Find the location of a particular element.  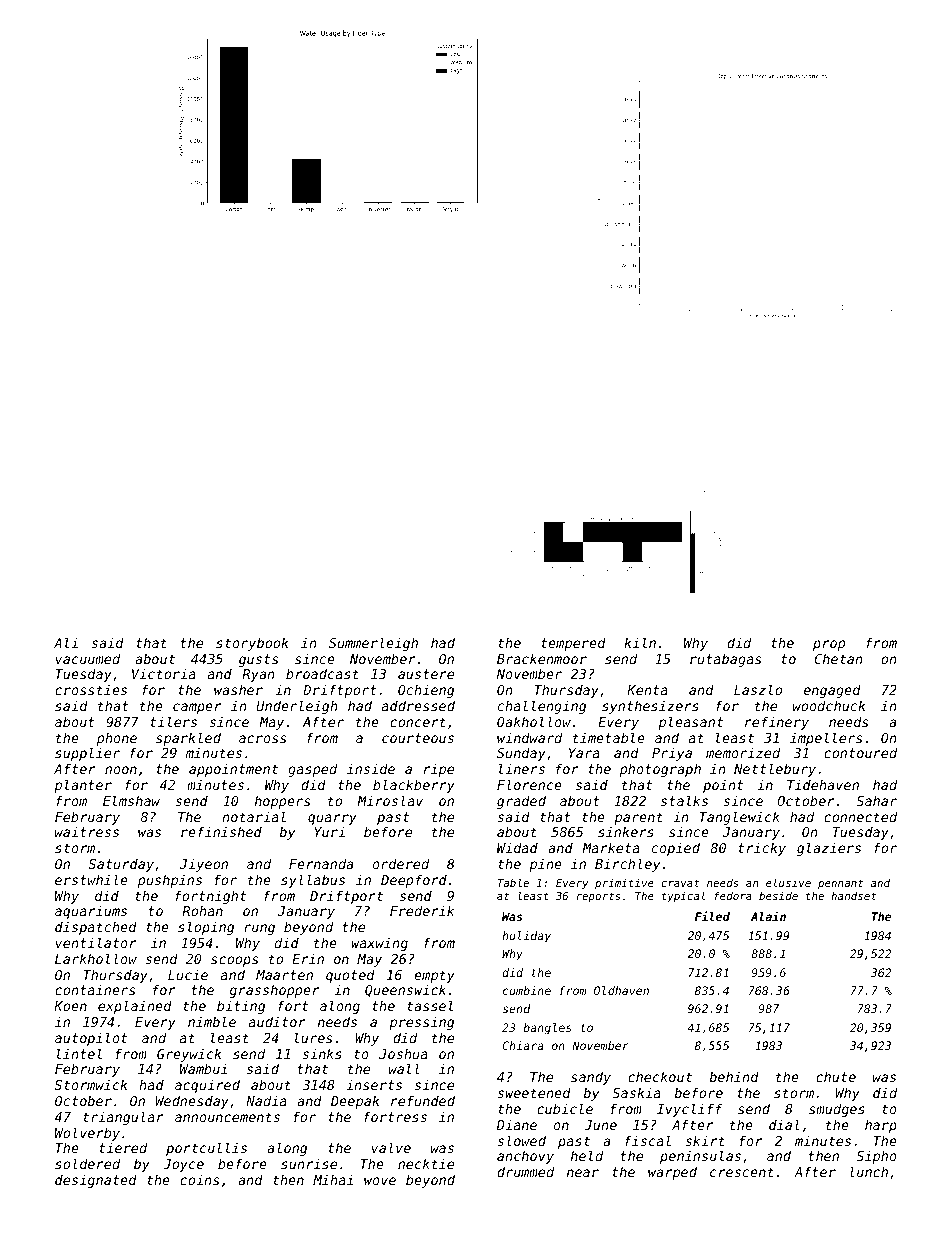

crescent is located at coordinates (742, 1172).
